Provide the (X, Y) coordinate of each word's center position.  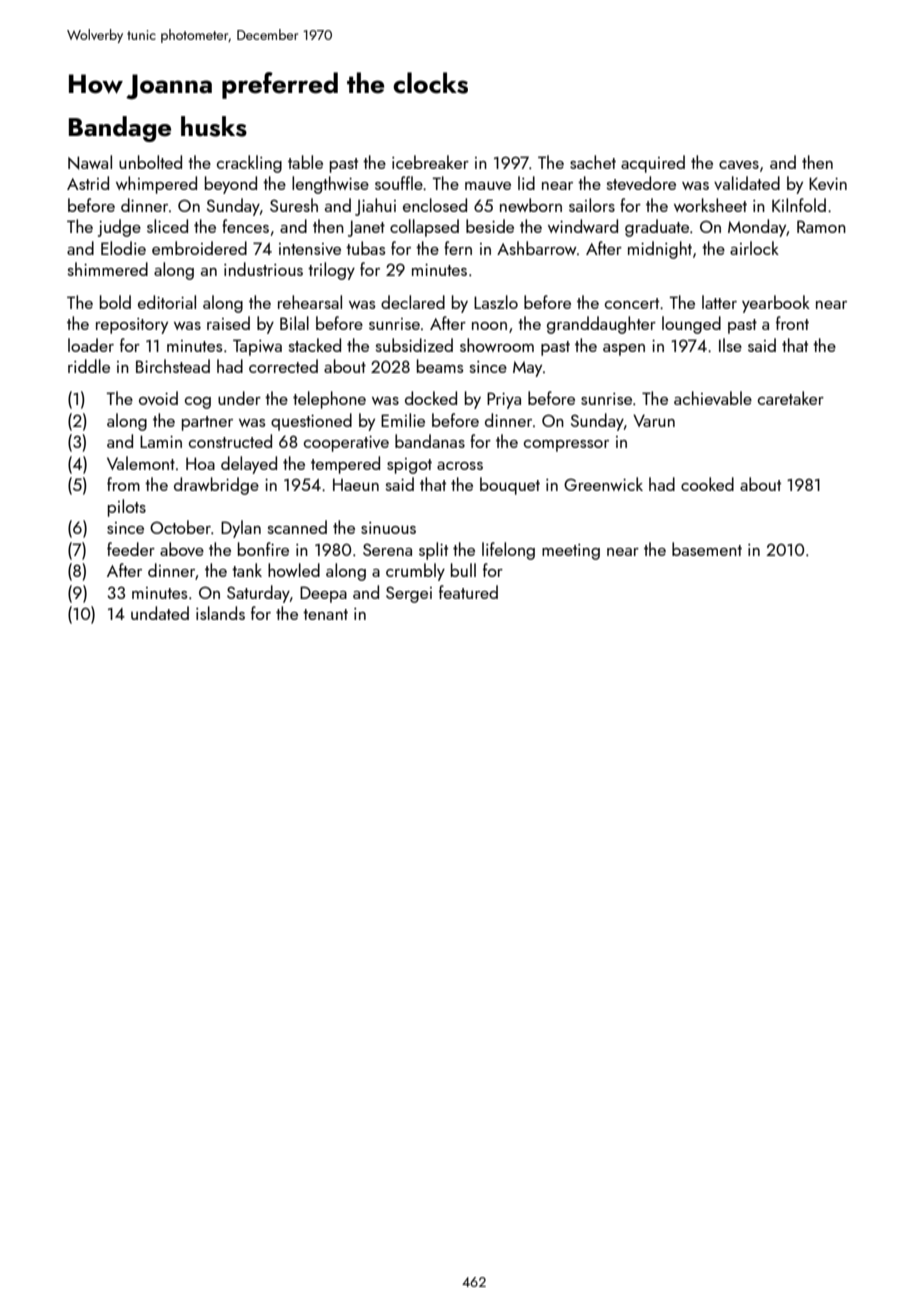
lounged (691, 325)
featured (468, 592)
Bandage (120, 129)
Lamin (161, 441)
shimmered (108, 269)
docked (431, 398)
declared (413, 302)
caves (739, 165)
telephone (329, 400)
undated (160, 613)
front (792, 323)
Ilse (730, 345)
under (239, 398)
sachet (593, 162)
